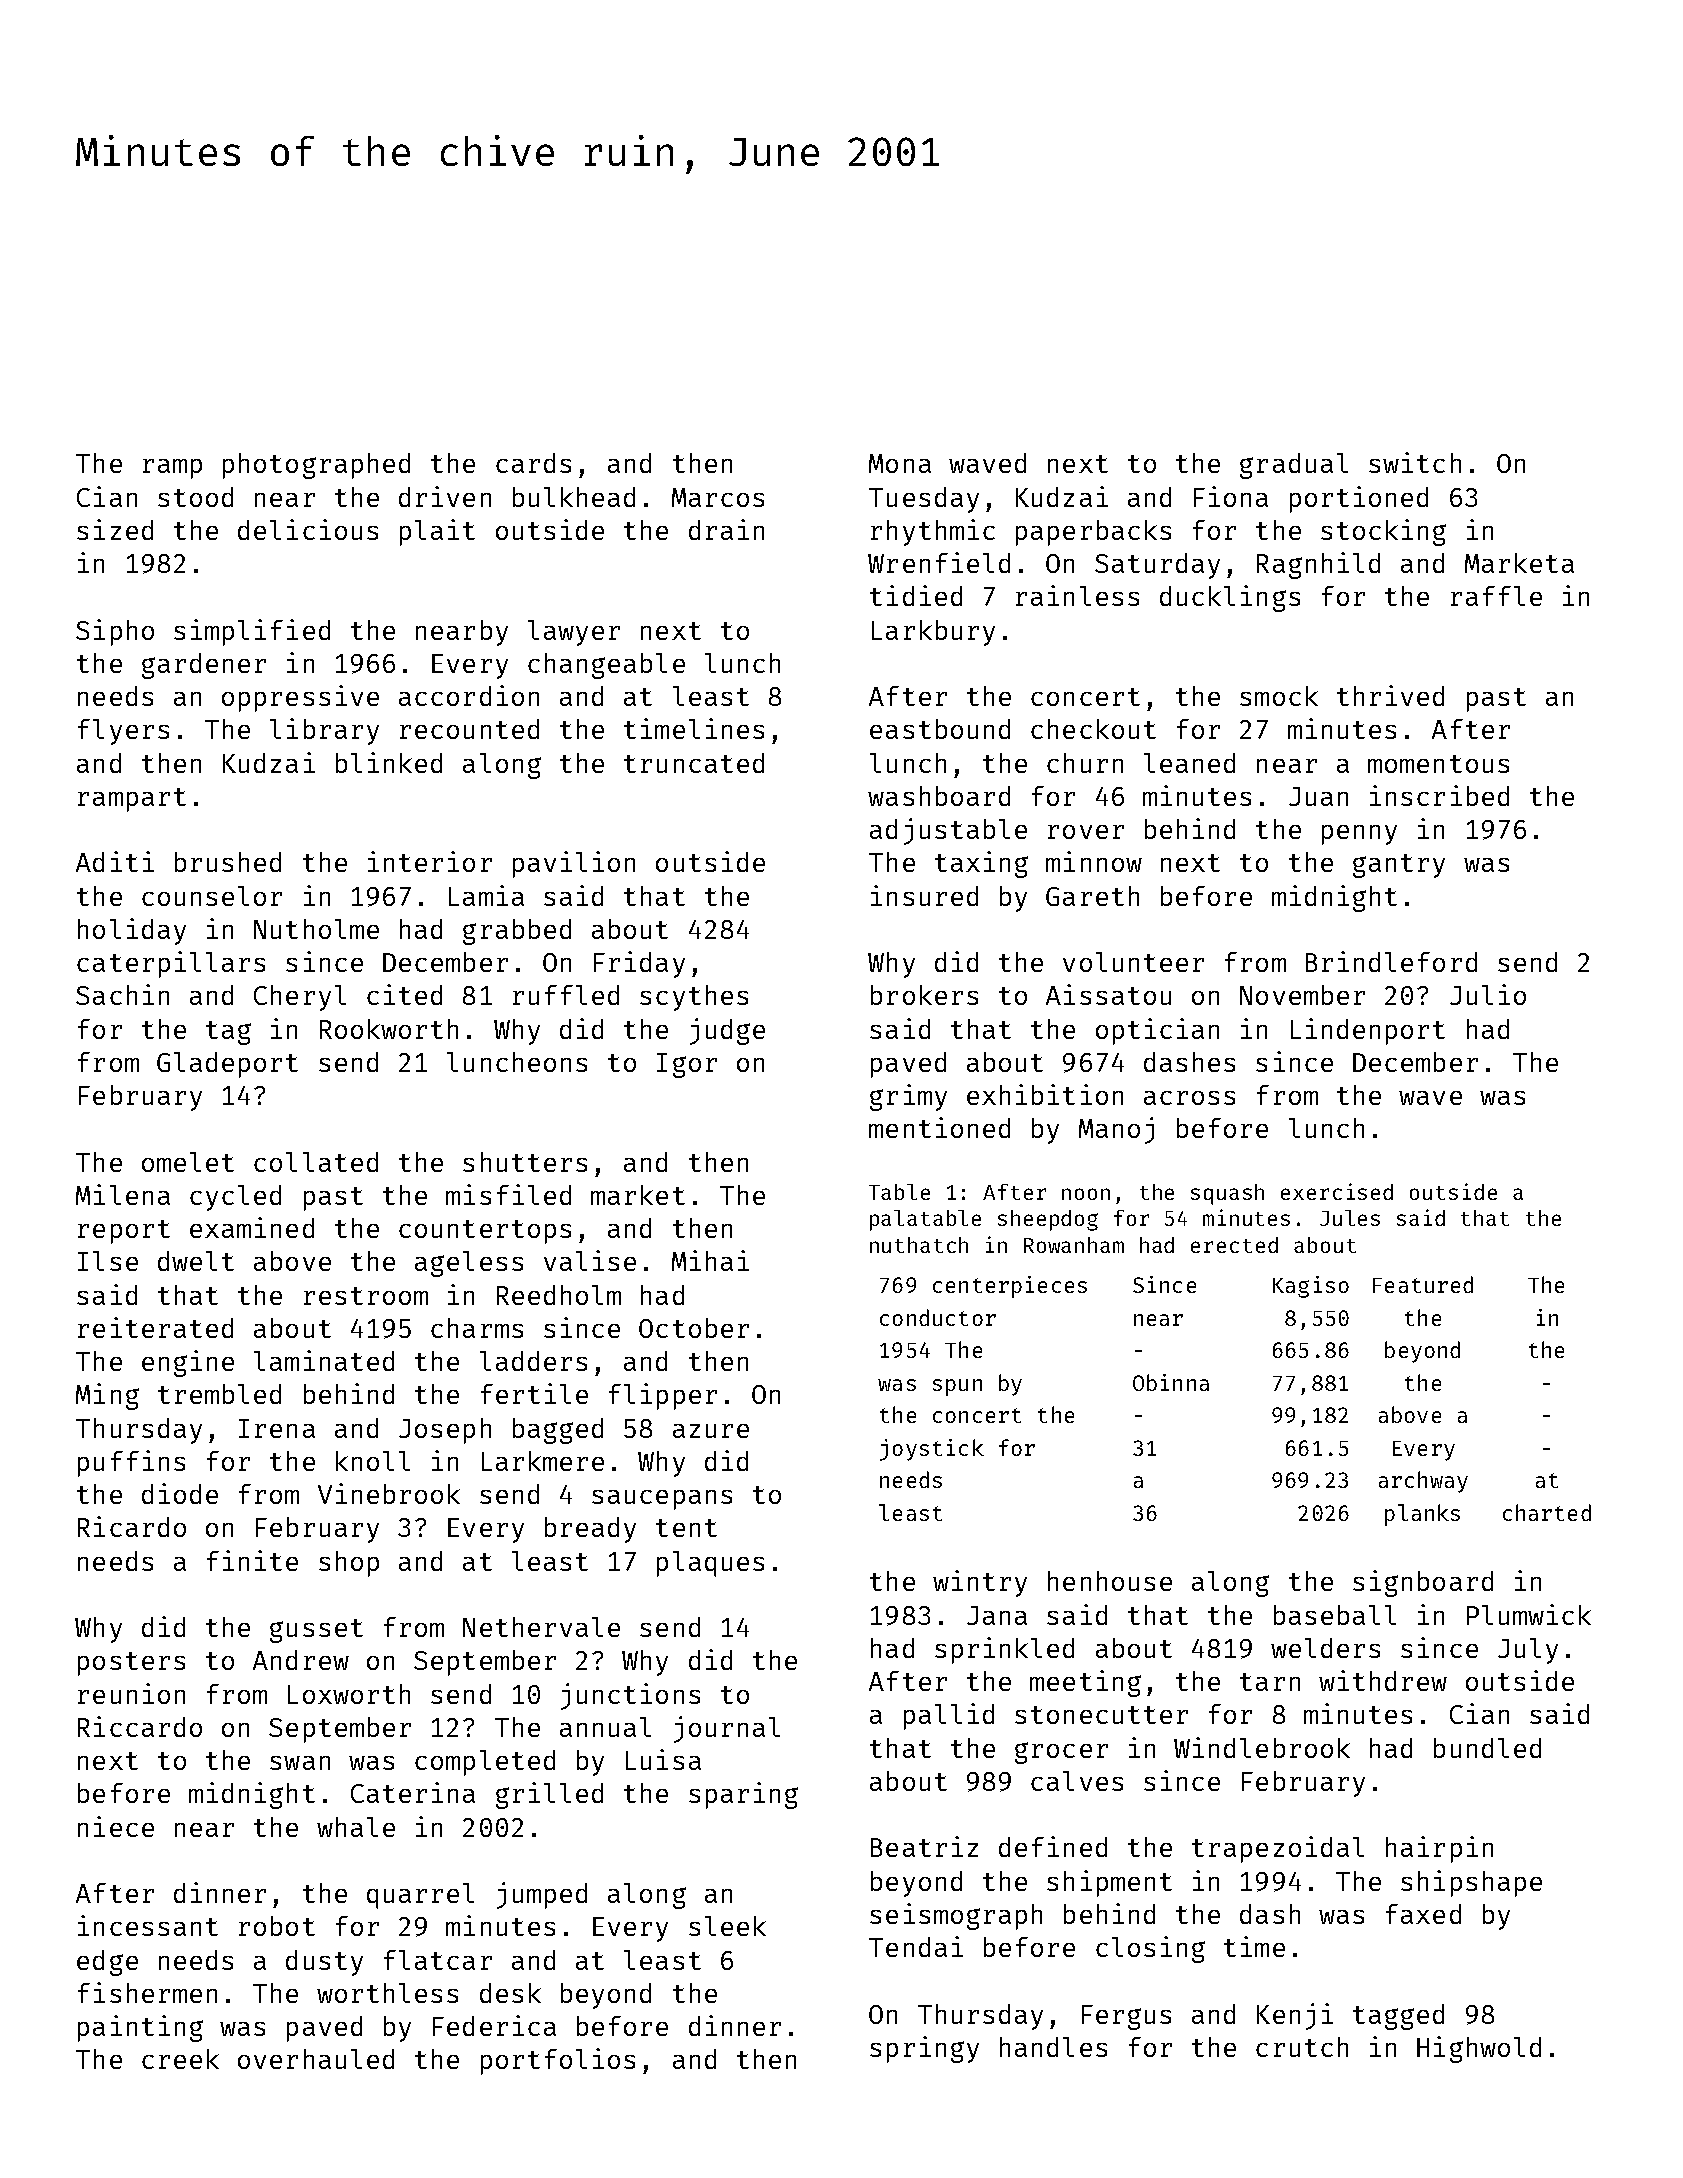  I want to click on rhythmic, so click(933, 532).
